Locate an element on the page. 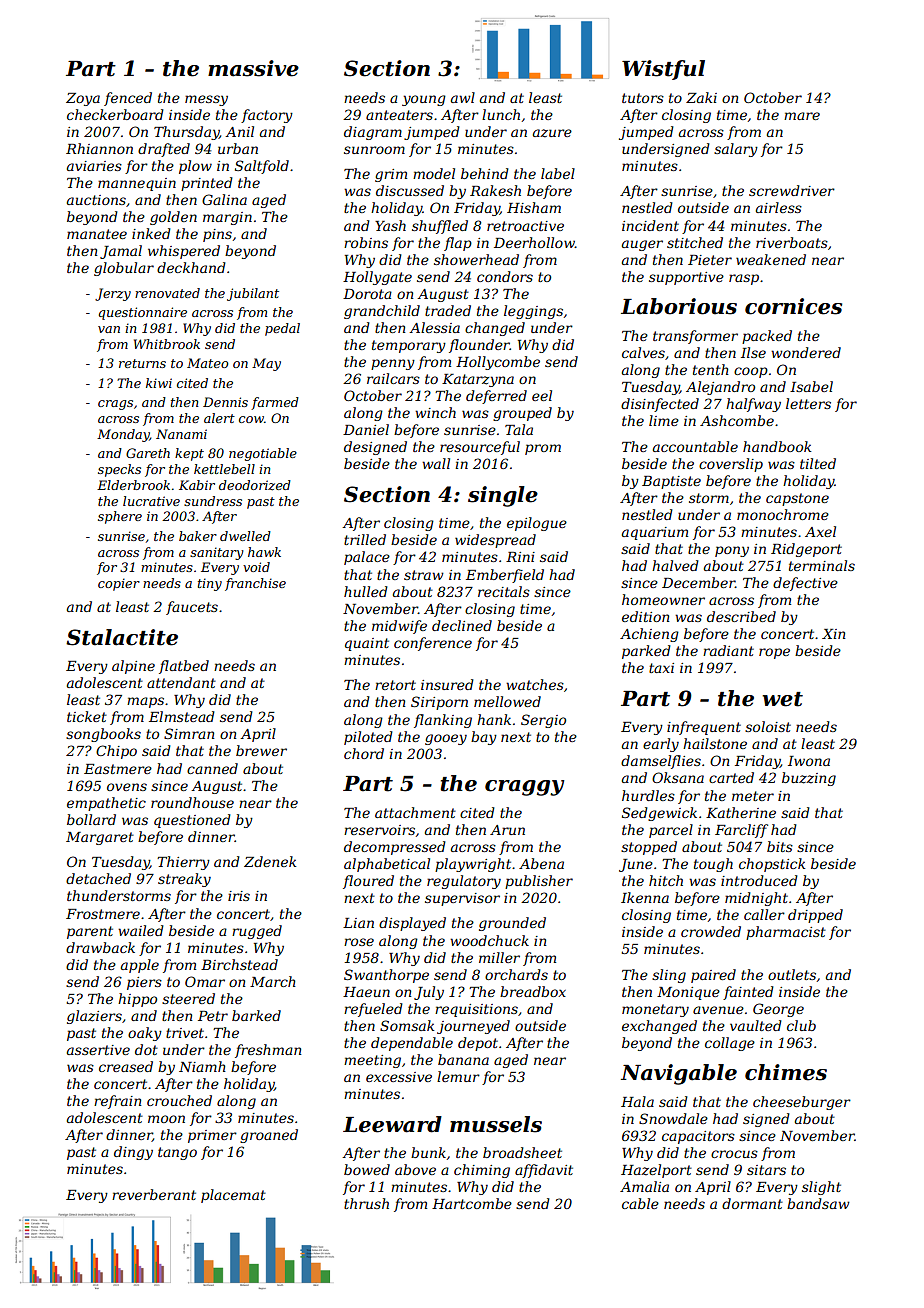 This document has width=924, height=1308. hippo is located at coordinates (137, 1000).
